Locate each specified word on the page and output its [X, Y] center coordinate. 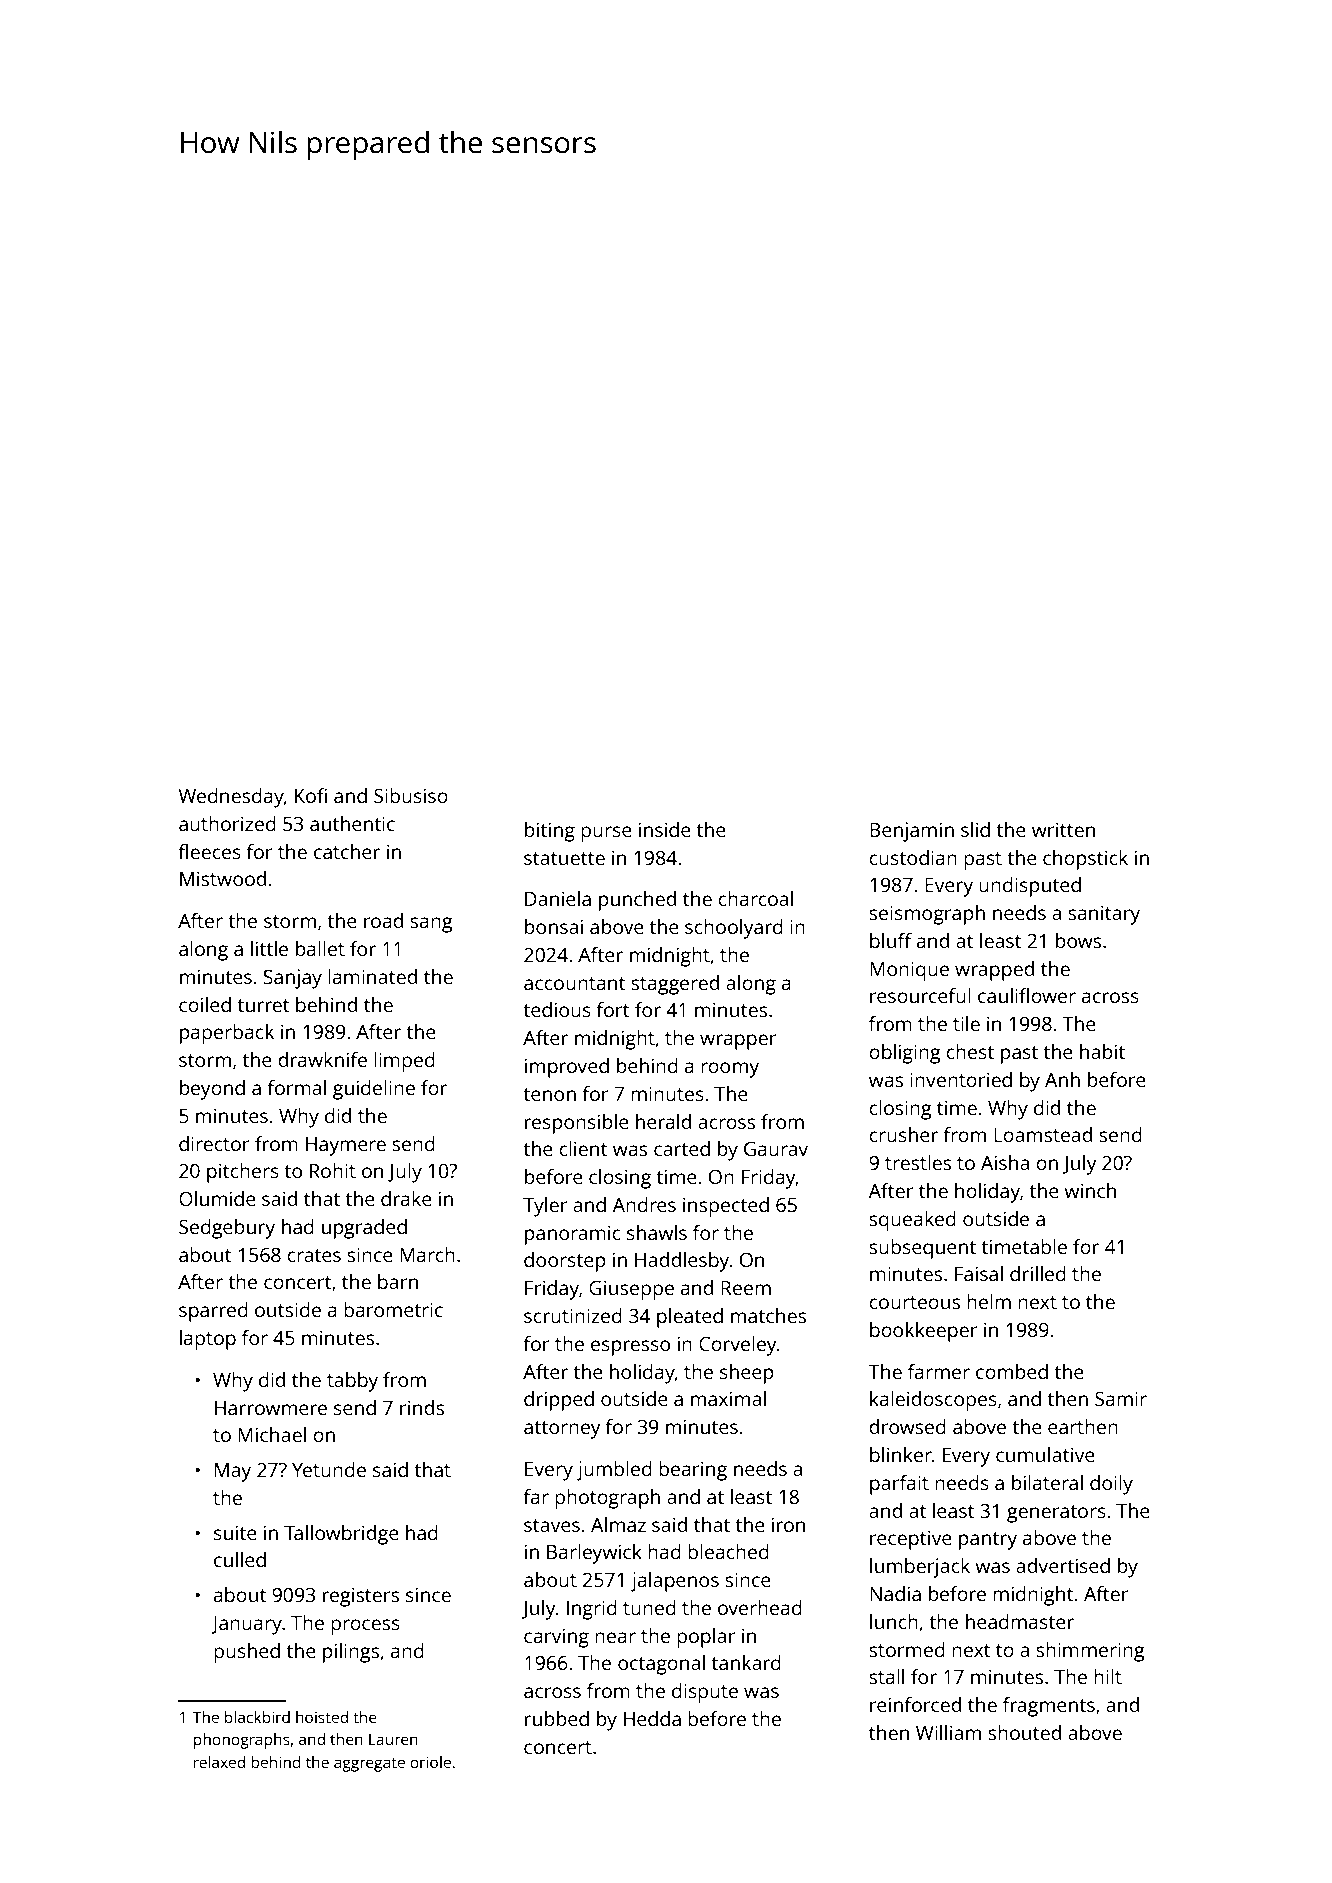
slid [975, 829]
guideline [374, 1090]
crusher [903, 1134]
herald [663, 1121]
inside [665, 829]
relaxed [219, 1762]
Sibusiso [411, 795]
